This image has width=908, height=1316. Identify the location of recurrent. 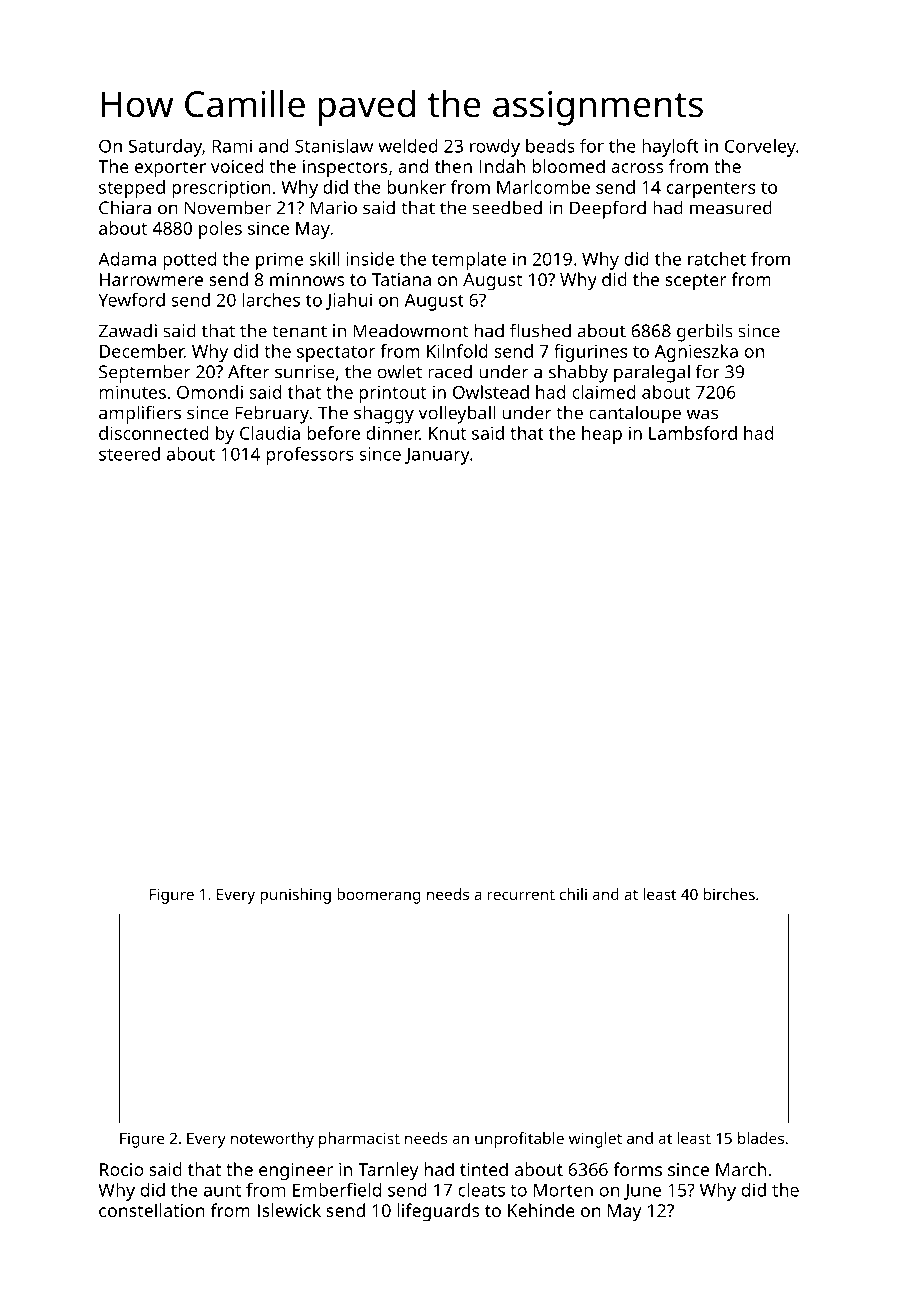
(521, 895).
